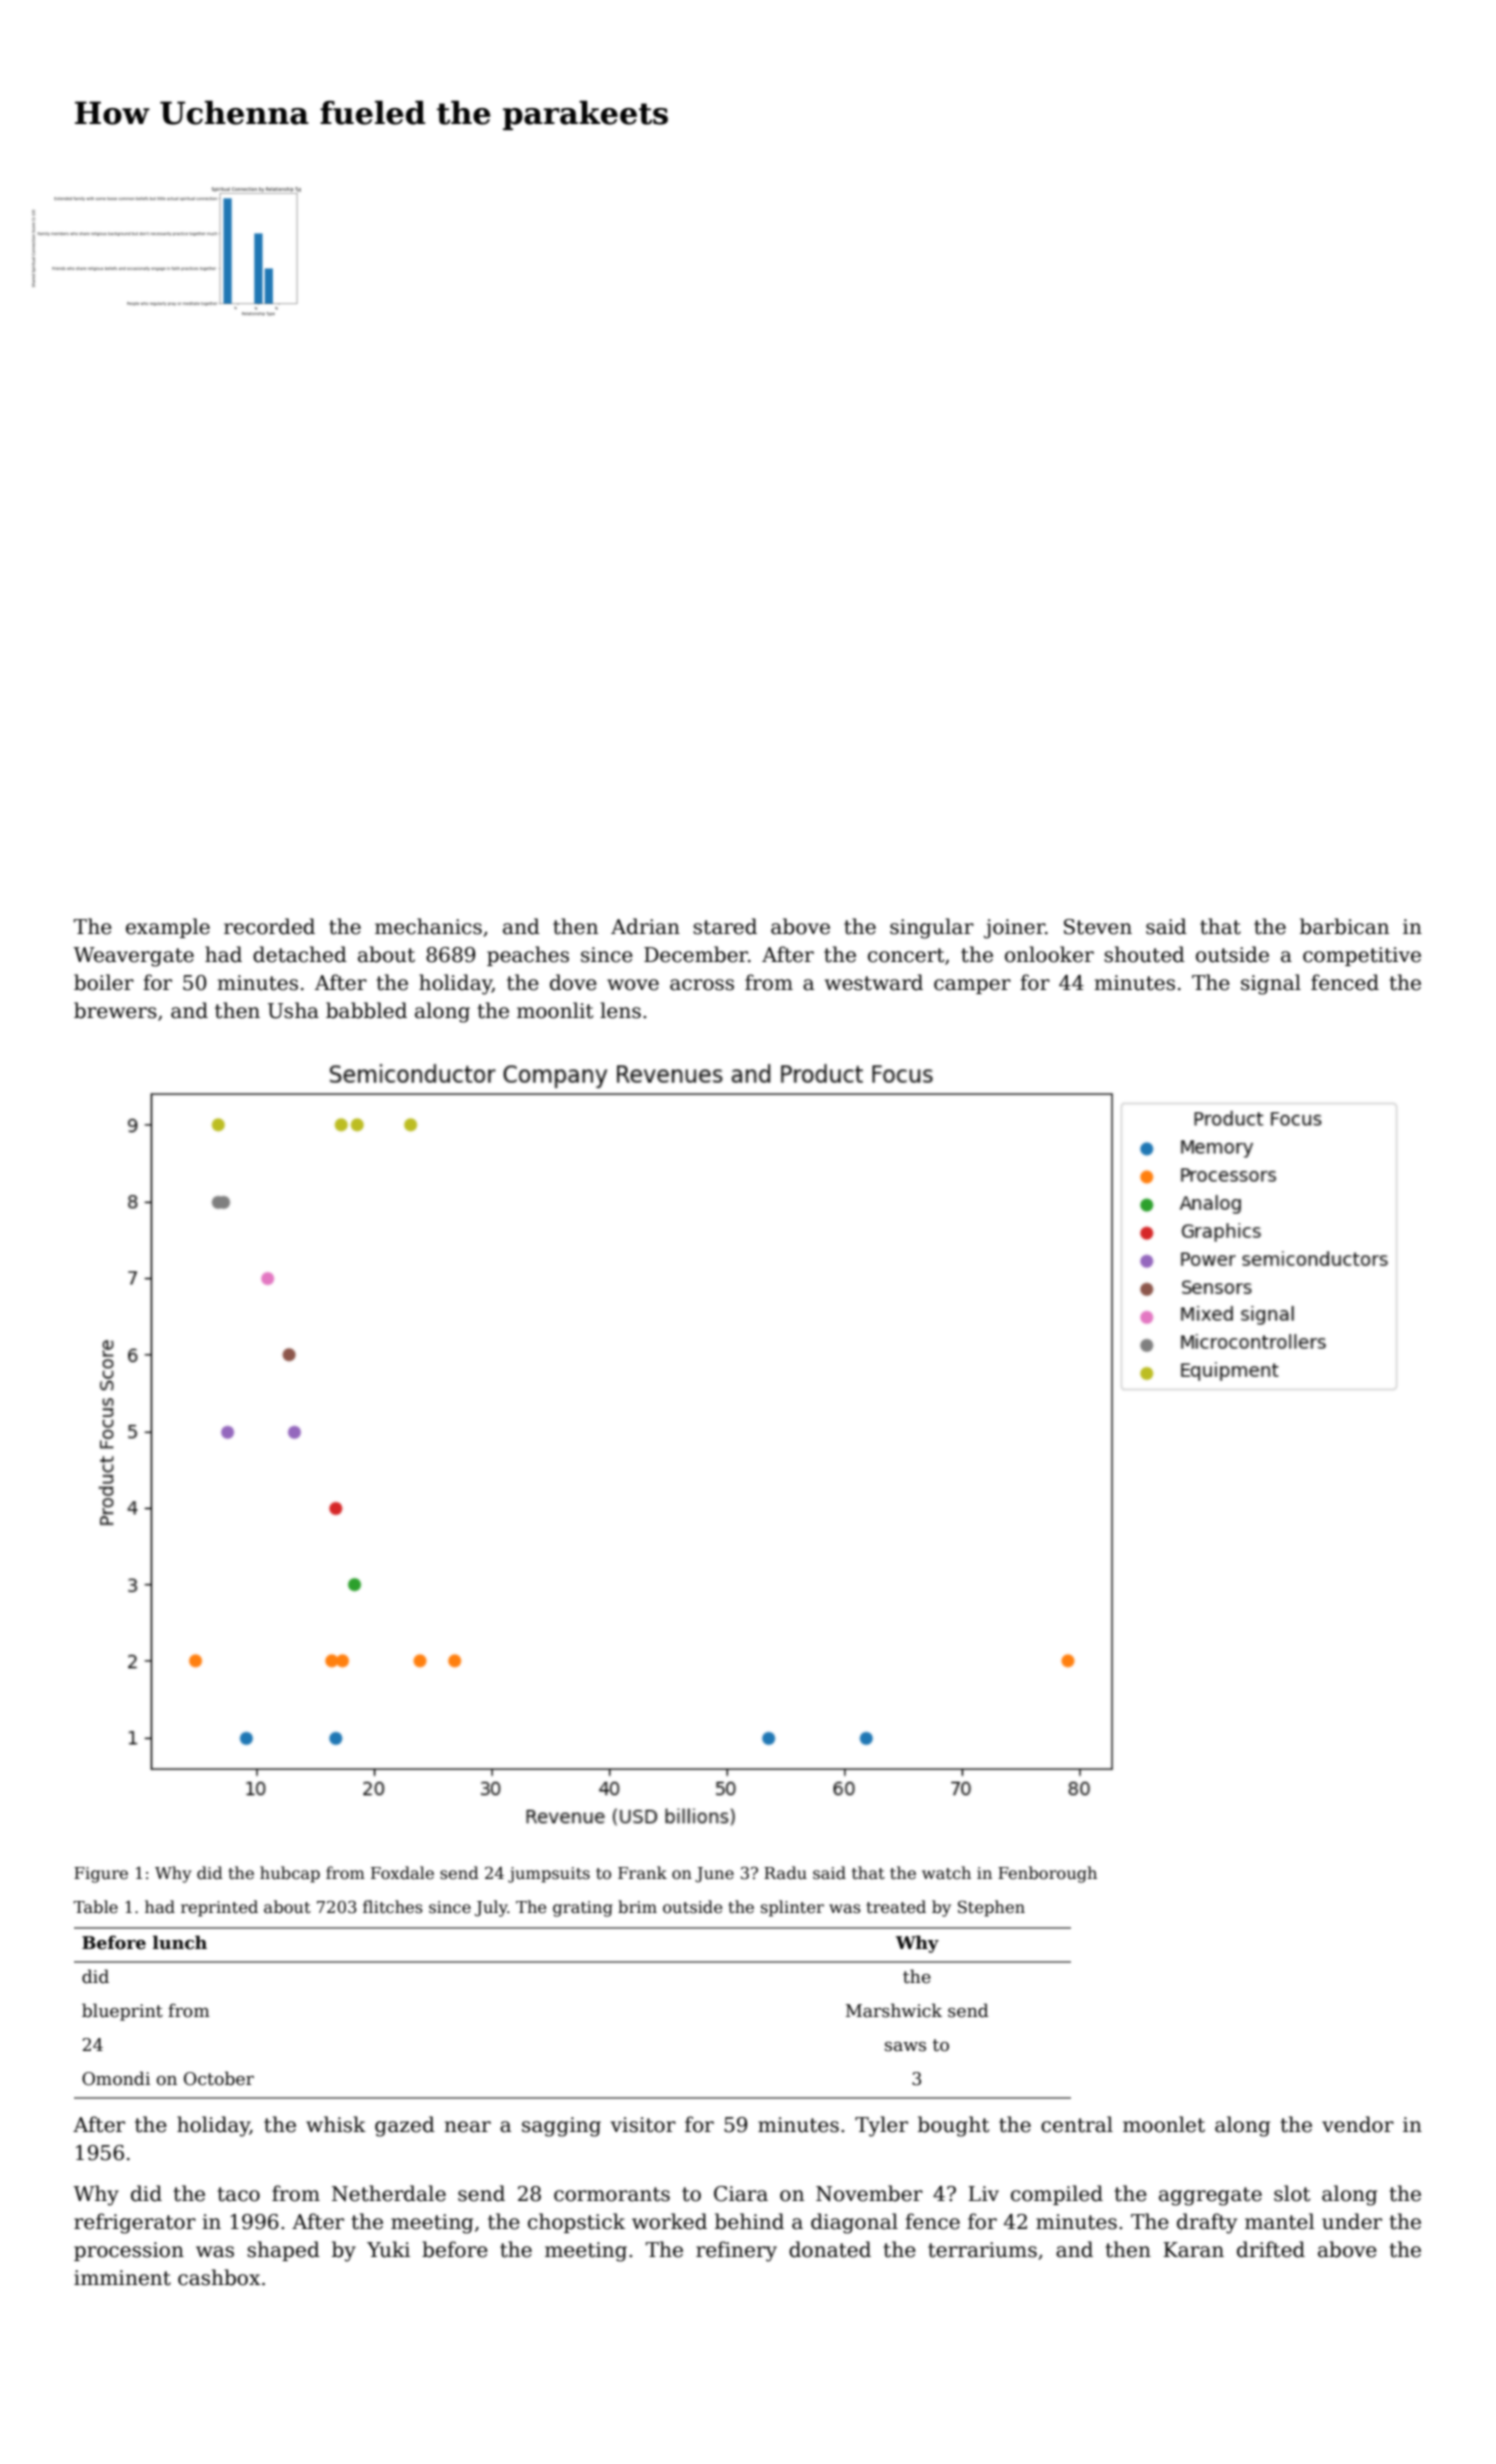 Image resolution: width=1496 pixels, height=2464 pixels. I want to click on Marshwick, so click(894, 2010).
